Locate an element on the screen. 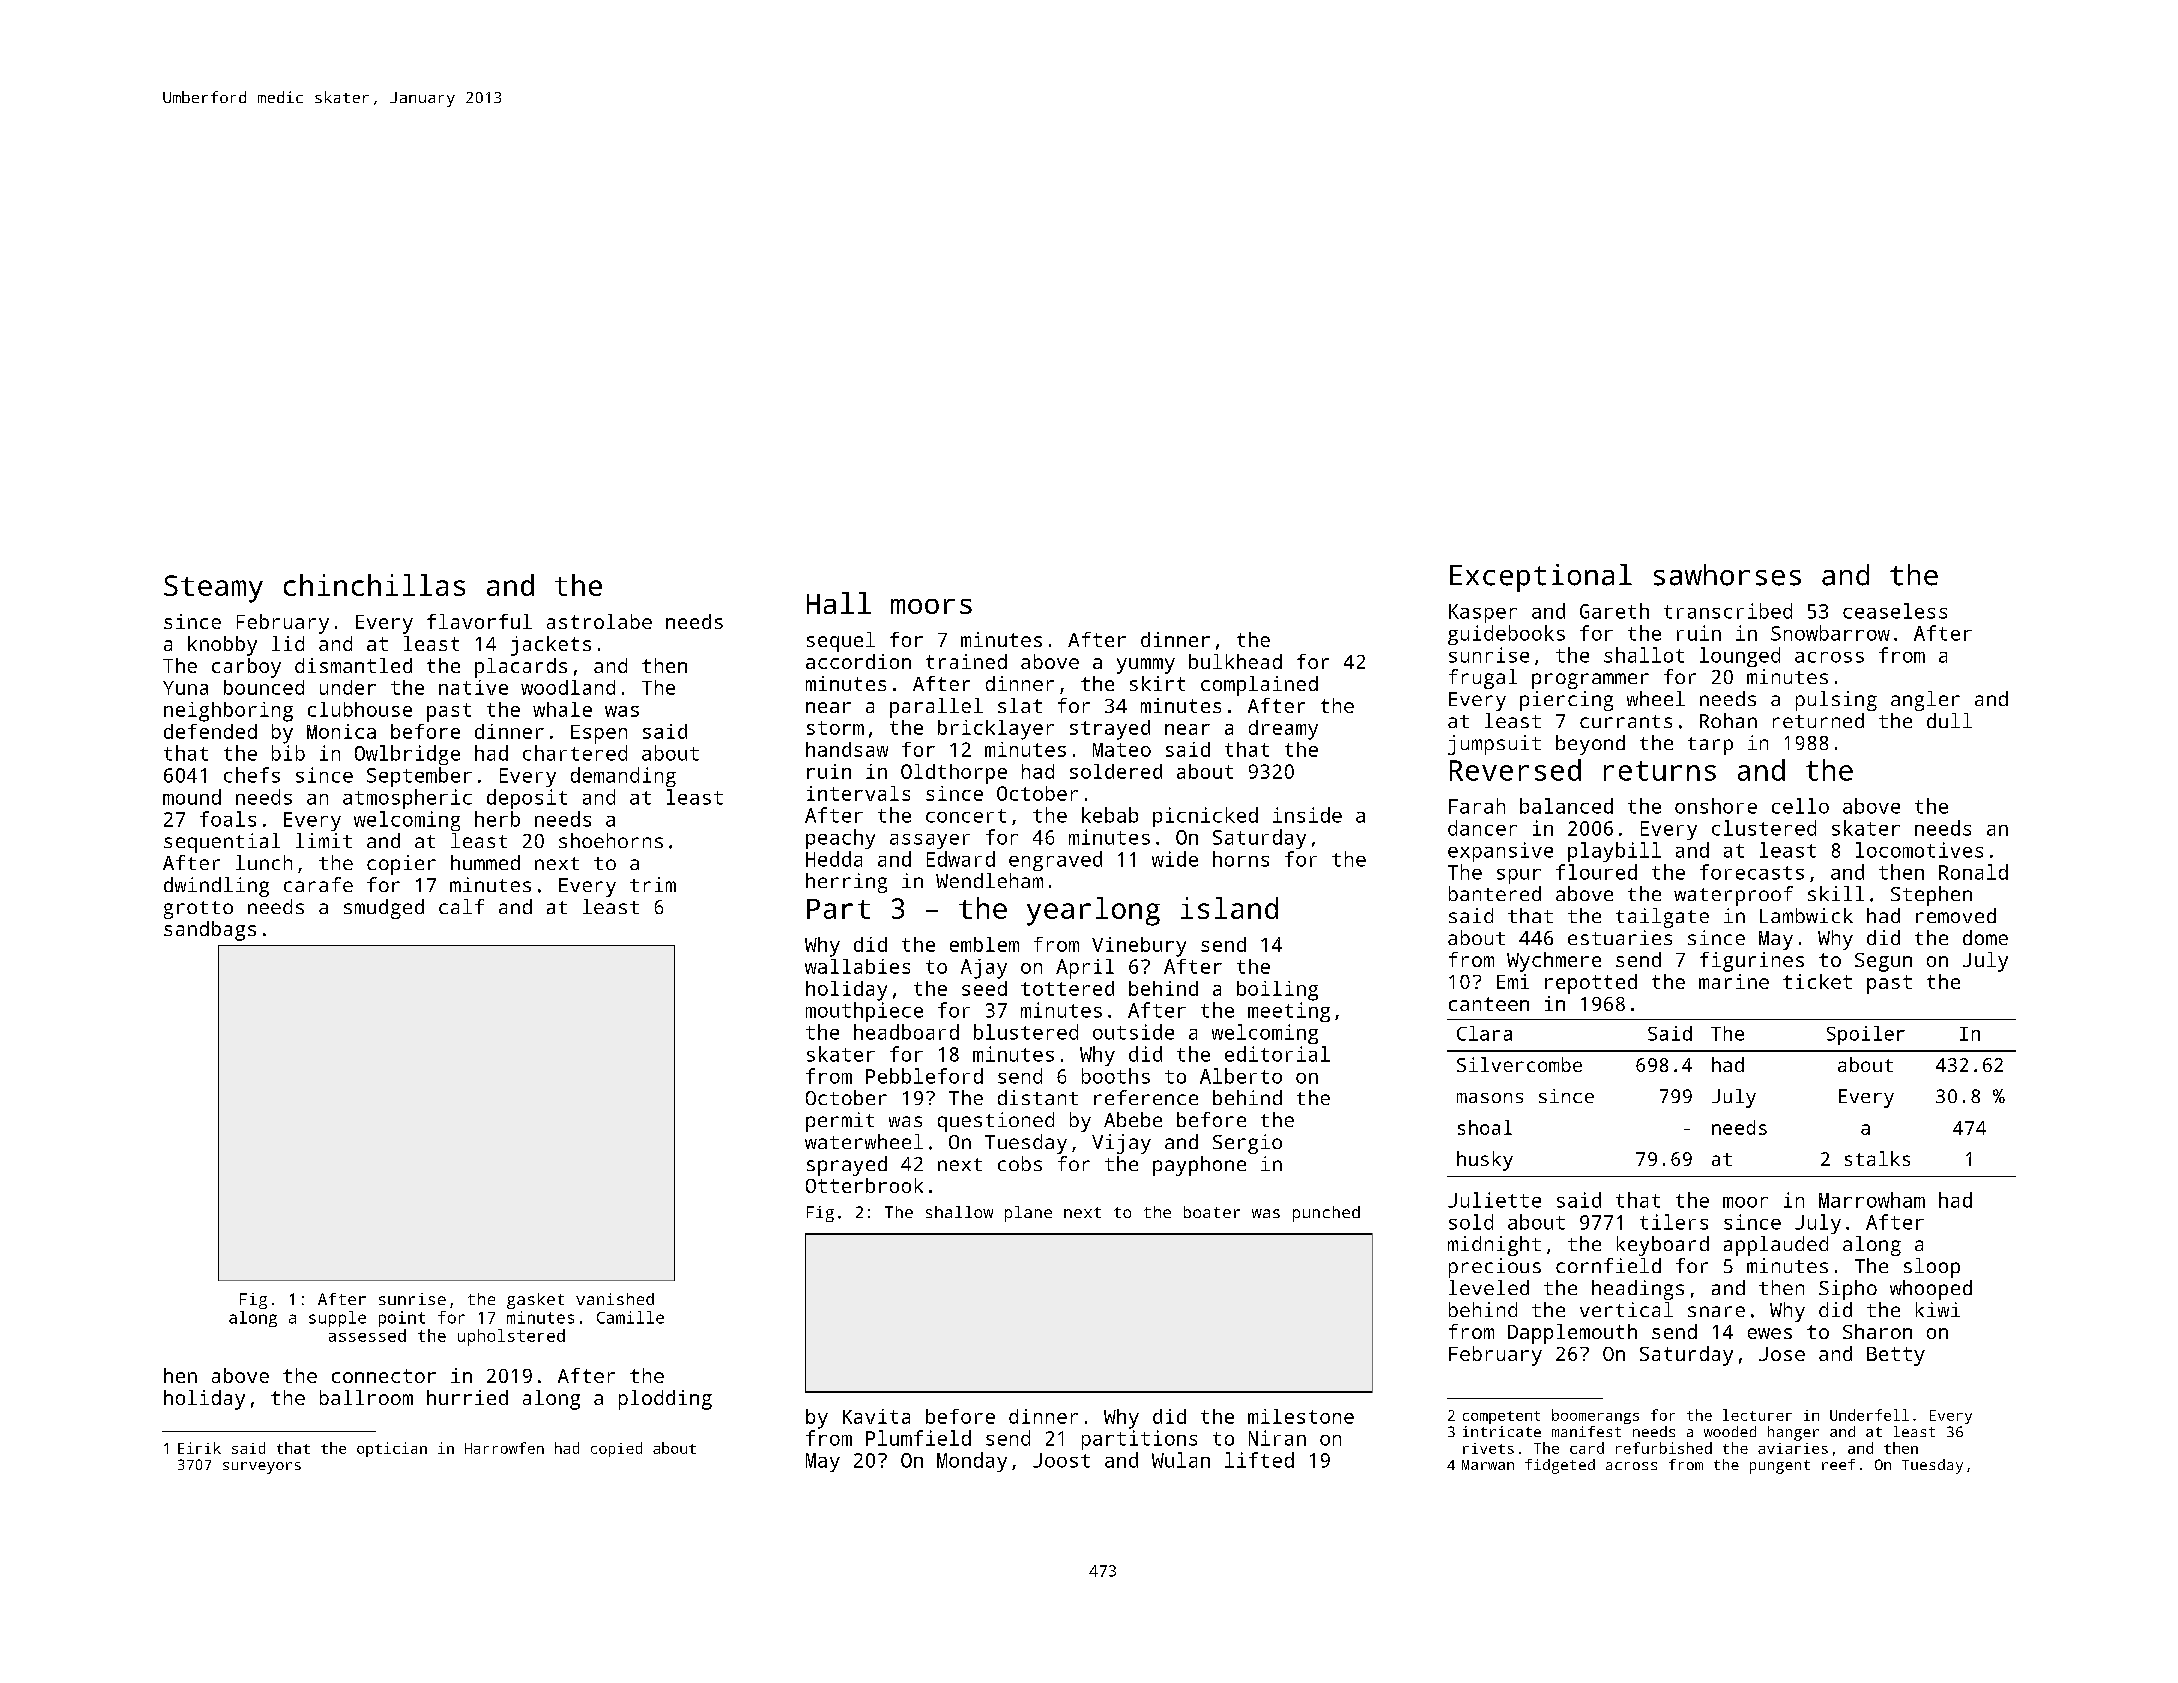  chartered is located at coordinates (575, 753).
